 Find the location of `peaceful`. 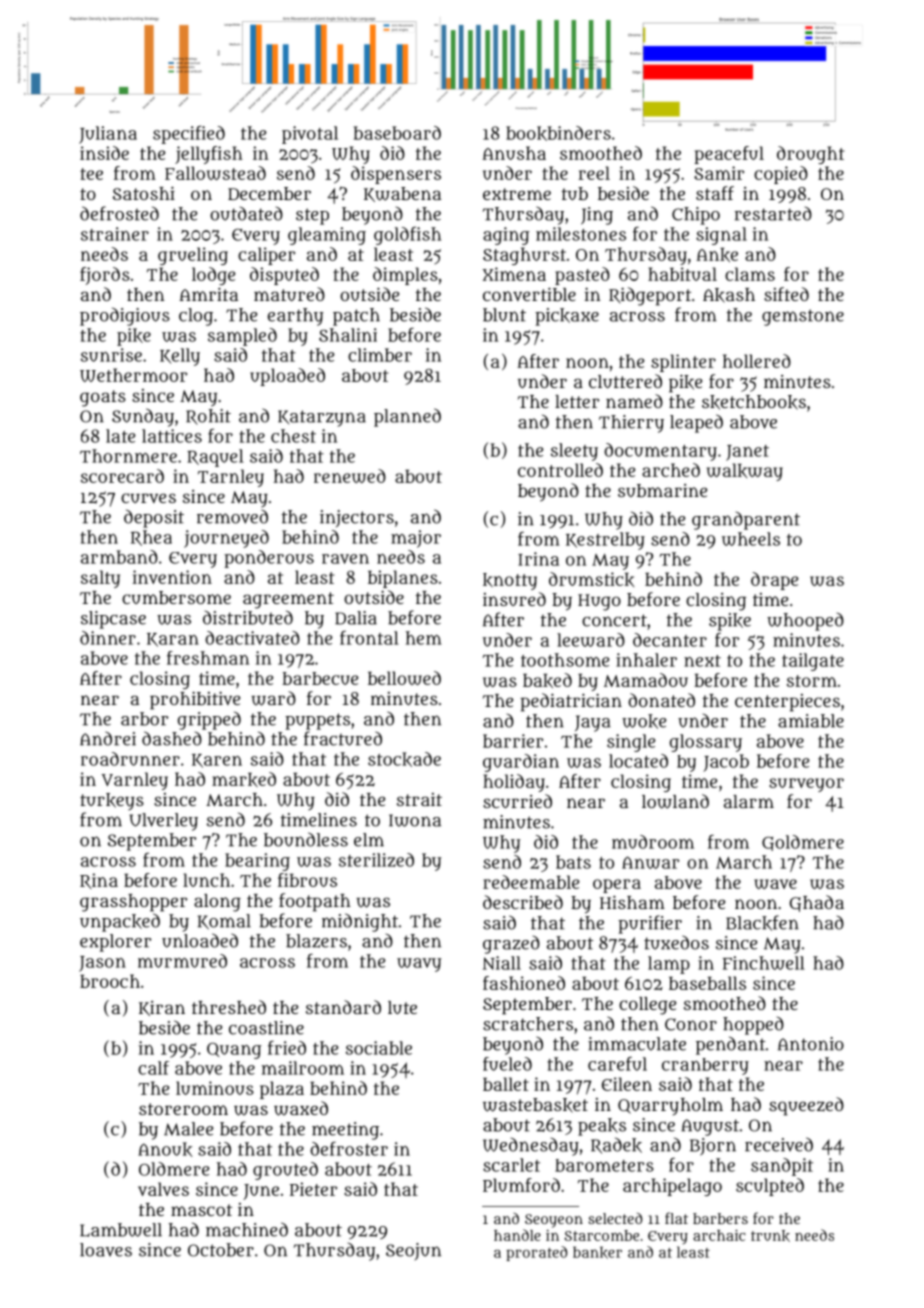

peaceful is located at coordinates (729, 155).
